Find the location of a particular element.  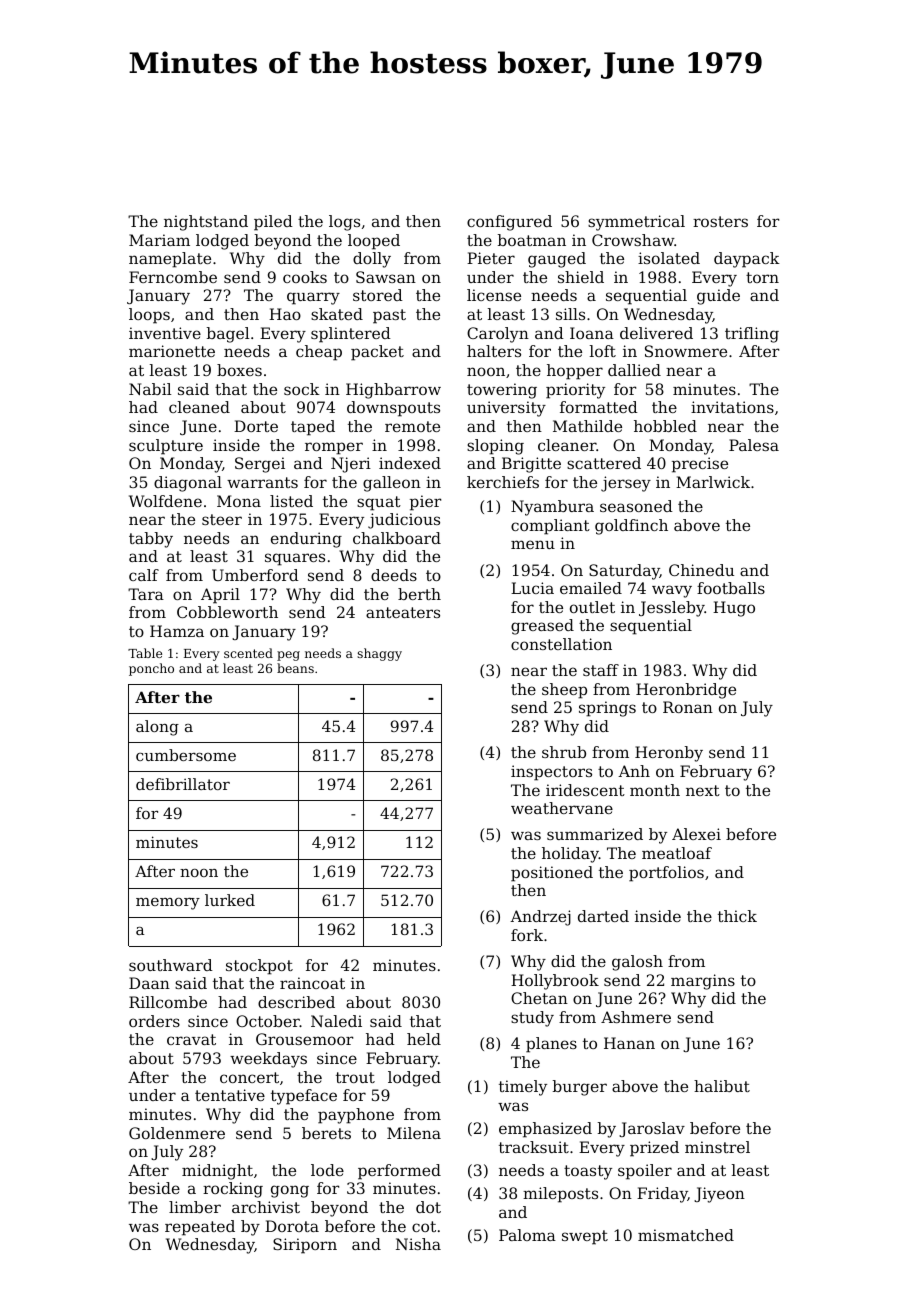

Andrzej is located at coordinates (540, 918).
